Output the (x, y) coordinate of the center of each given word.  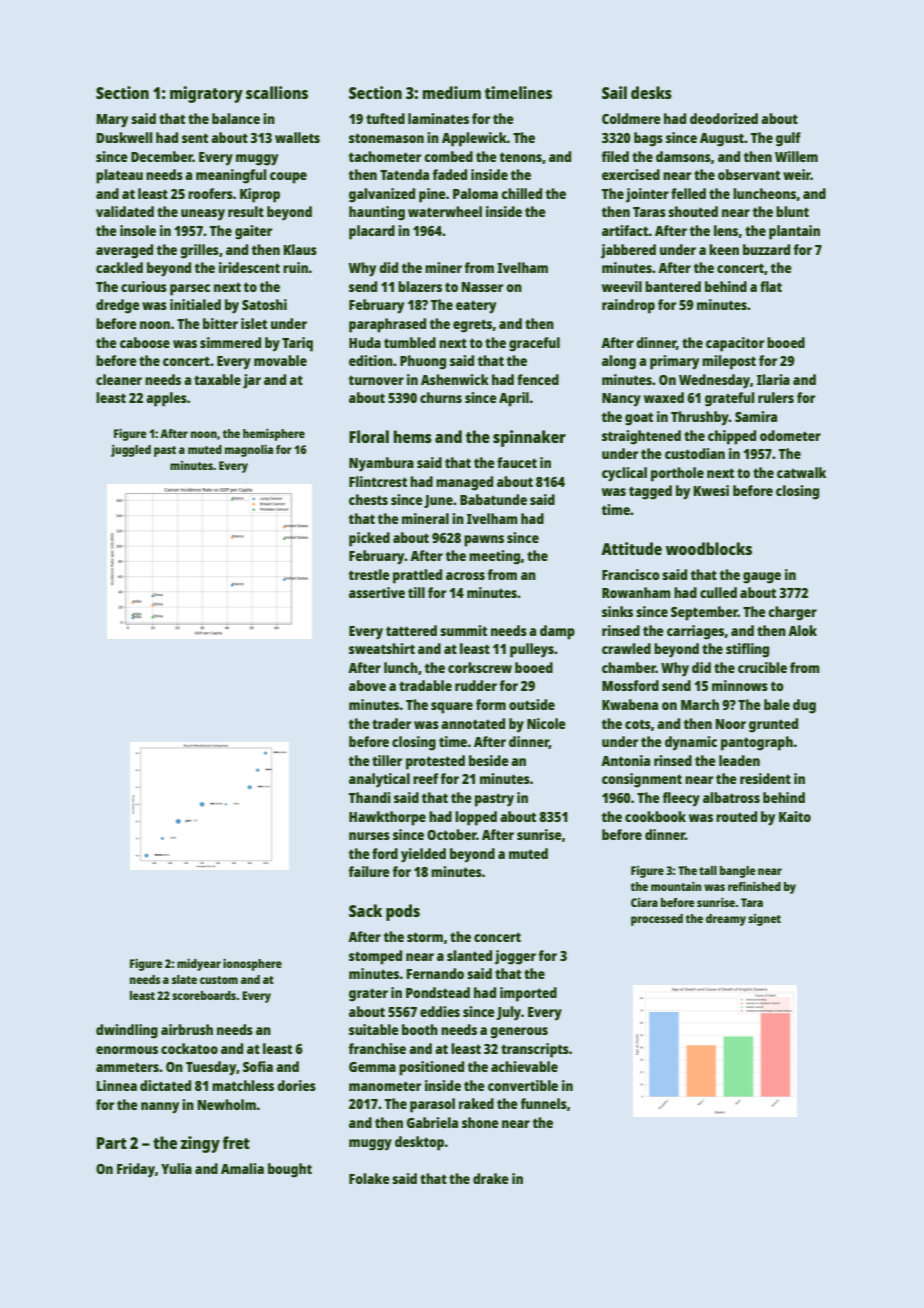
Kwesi (711, 490)
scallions (277, 92)
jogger (515, 957)
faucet (517, 462)
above (367, 685)
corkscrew (480, 667)
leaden (739, 760)
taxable (217, 379)
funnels (543, 1103)
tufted (385, 118)
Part (112, 1143)
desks (651, 92)
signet (764, 920)
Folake (369, 1178)
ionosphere (252, 965)
